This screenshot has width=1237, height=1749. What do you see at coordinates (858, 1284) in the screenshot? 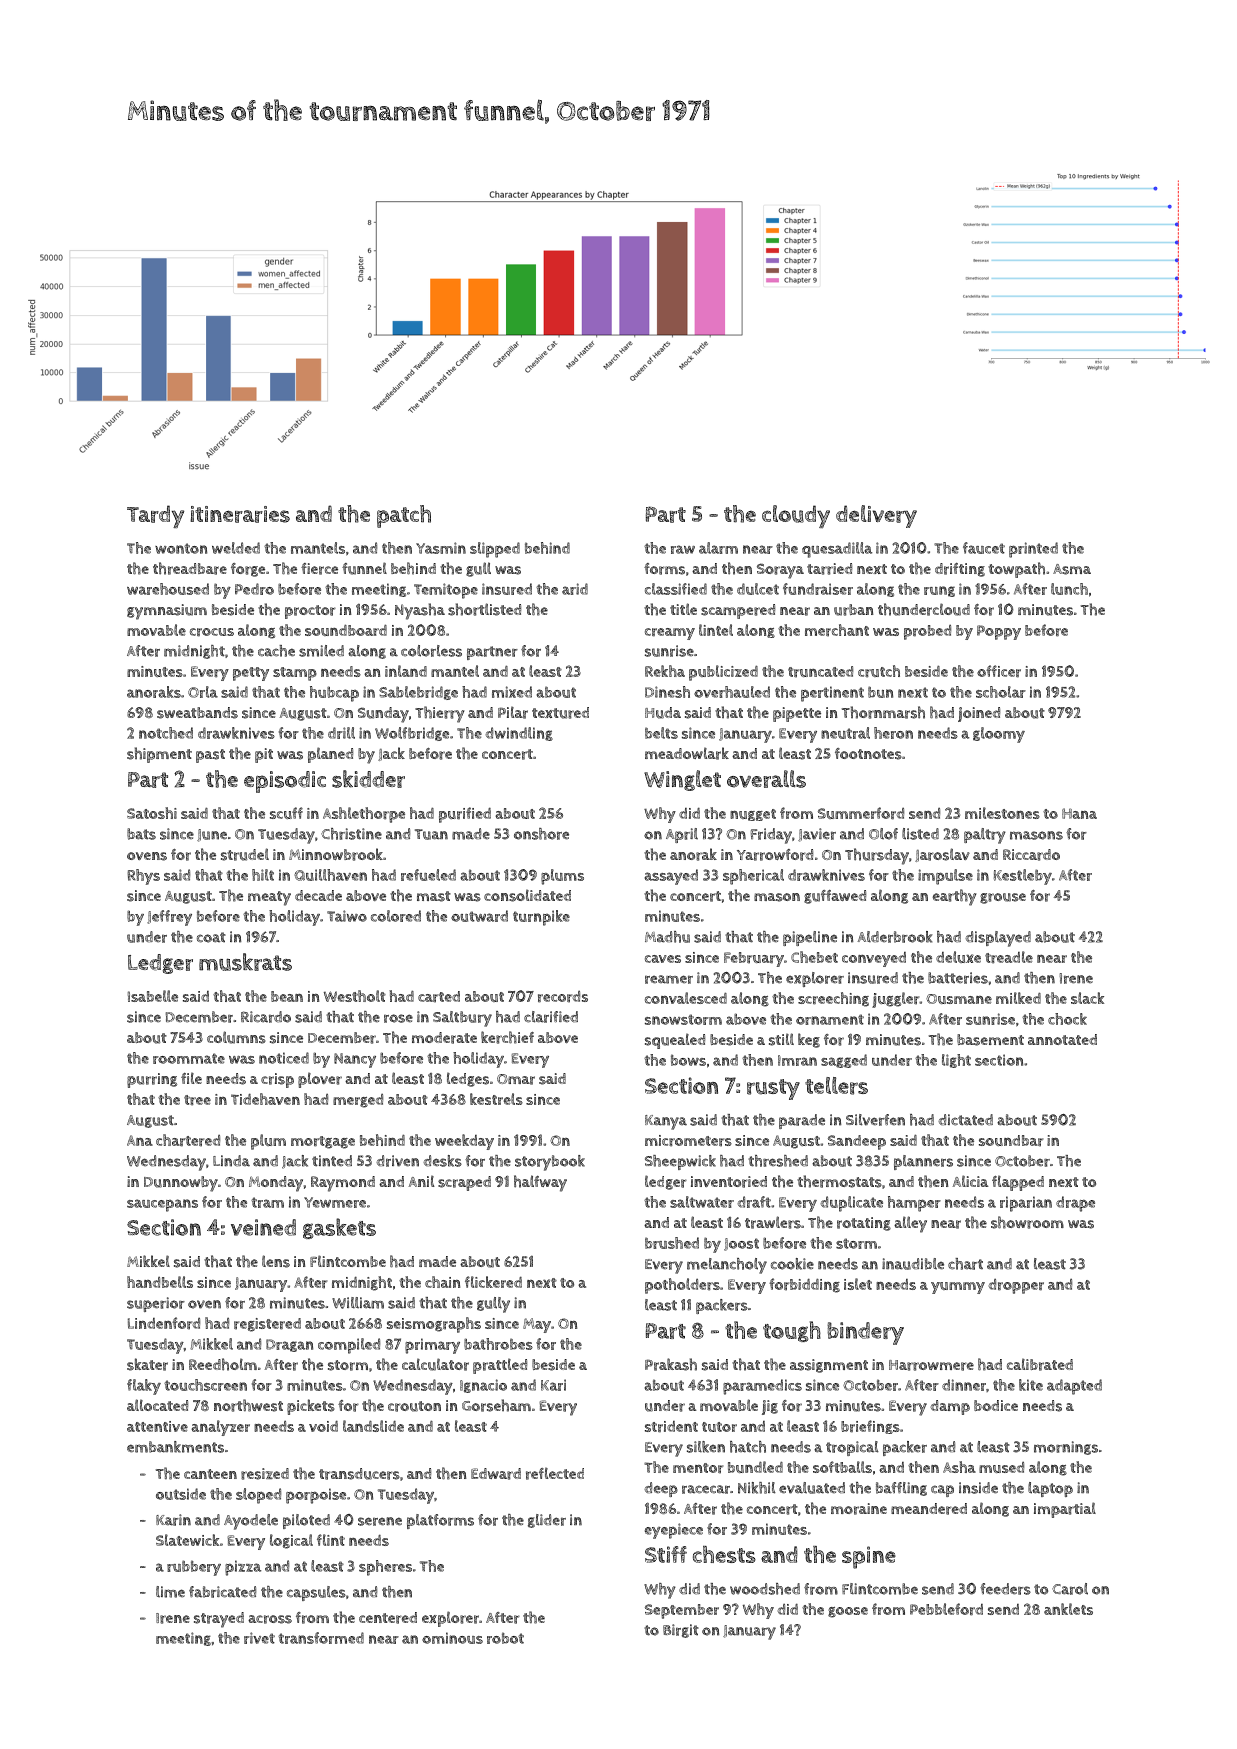
I see `islet` at bounding box center [858, 1284].
